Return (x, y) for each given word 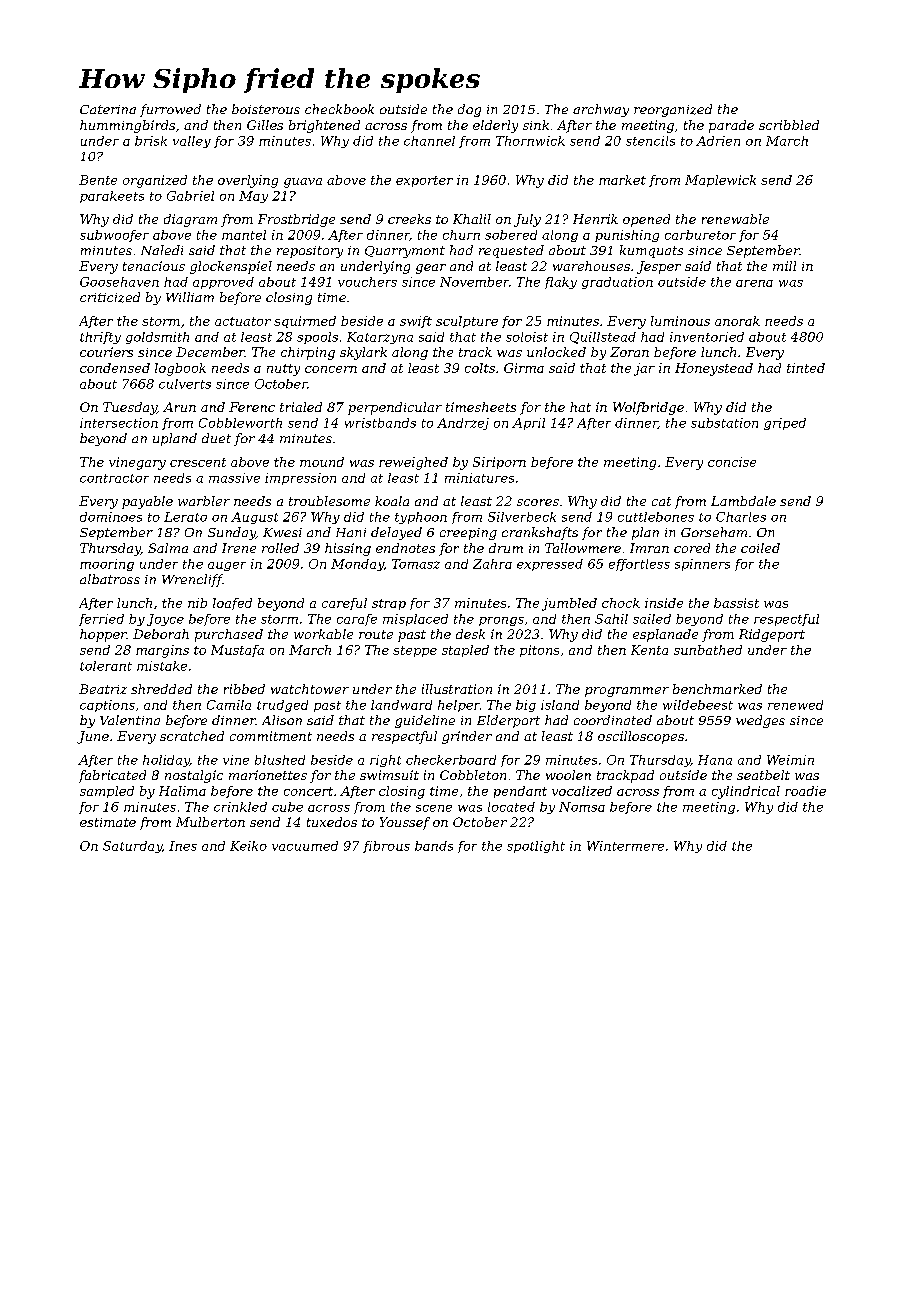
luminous (680, 321)
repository (310, 252)
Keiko (248, 846)
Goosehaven (119, 282)
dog (469, 110)
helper (459, 706)
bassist (736, 603)
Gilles (265, 125)
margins (162, 651)
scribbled (789, 125)
